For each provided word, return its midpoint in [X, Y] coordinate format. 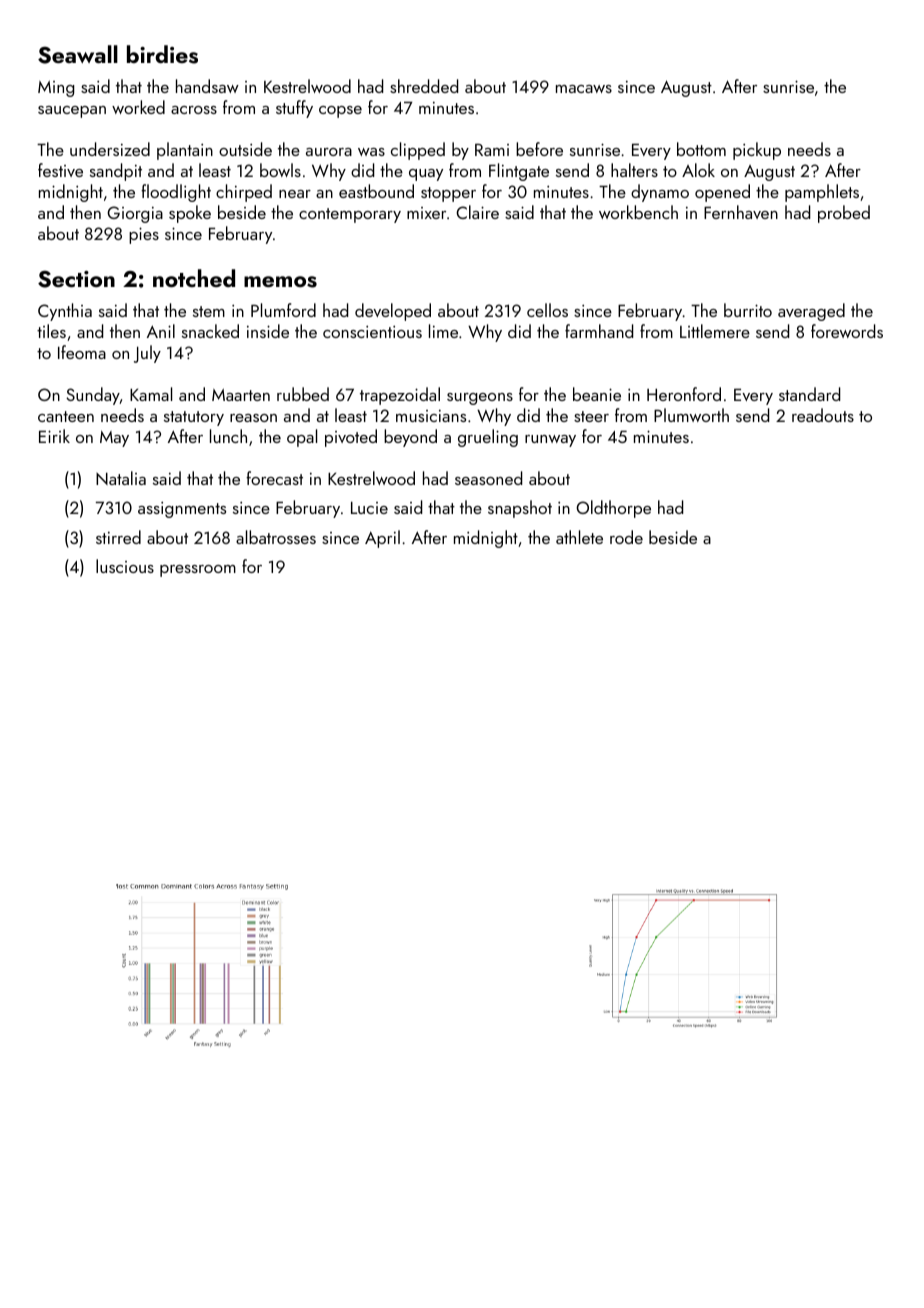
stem [209, 311]
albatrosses [276, 537]
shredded [424, 86]
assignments [182, 510]
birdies [162, 54]
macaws [584, 89]
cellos [547, 310]
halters [634, 170]
